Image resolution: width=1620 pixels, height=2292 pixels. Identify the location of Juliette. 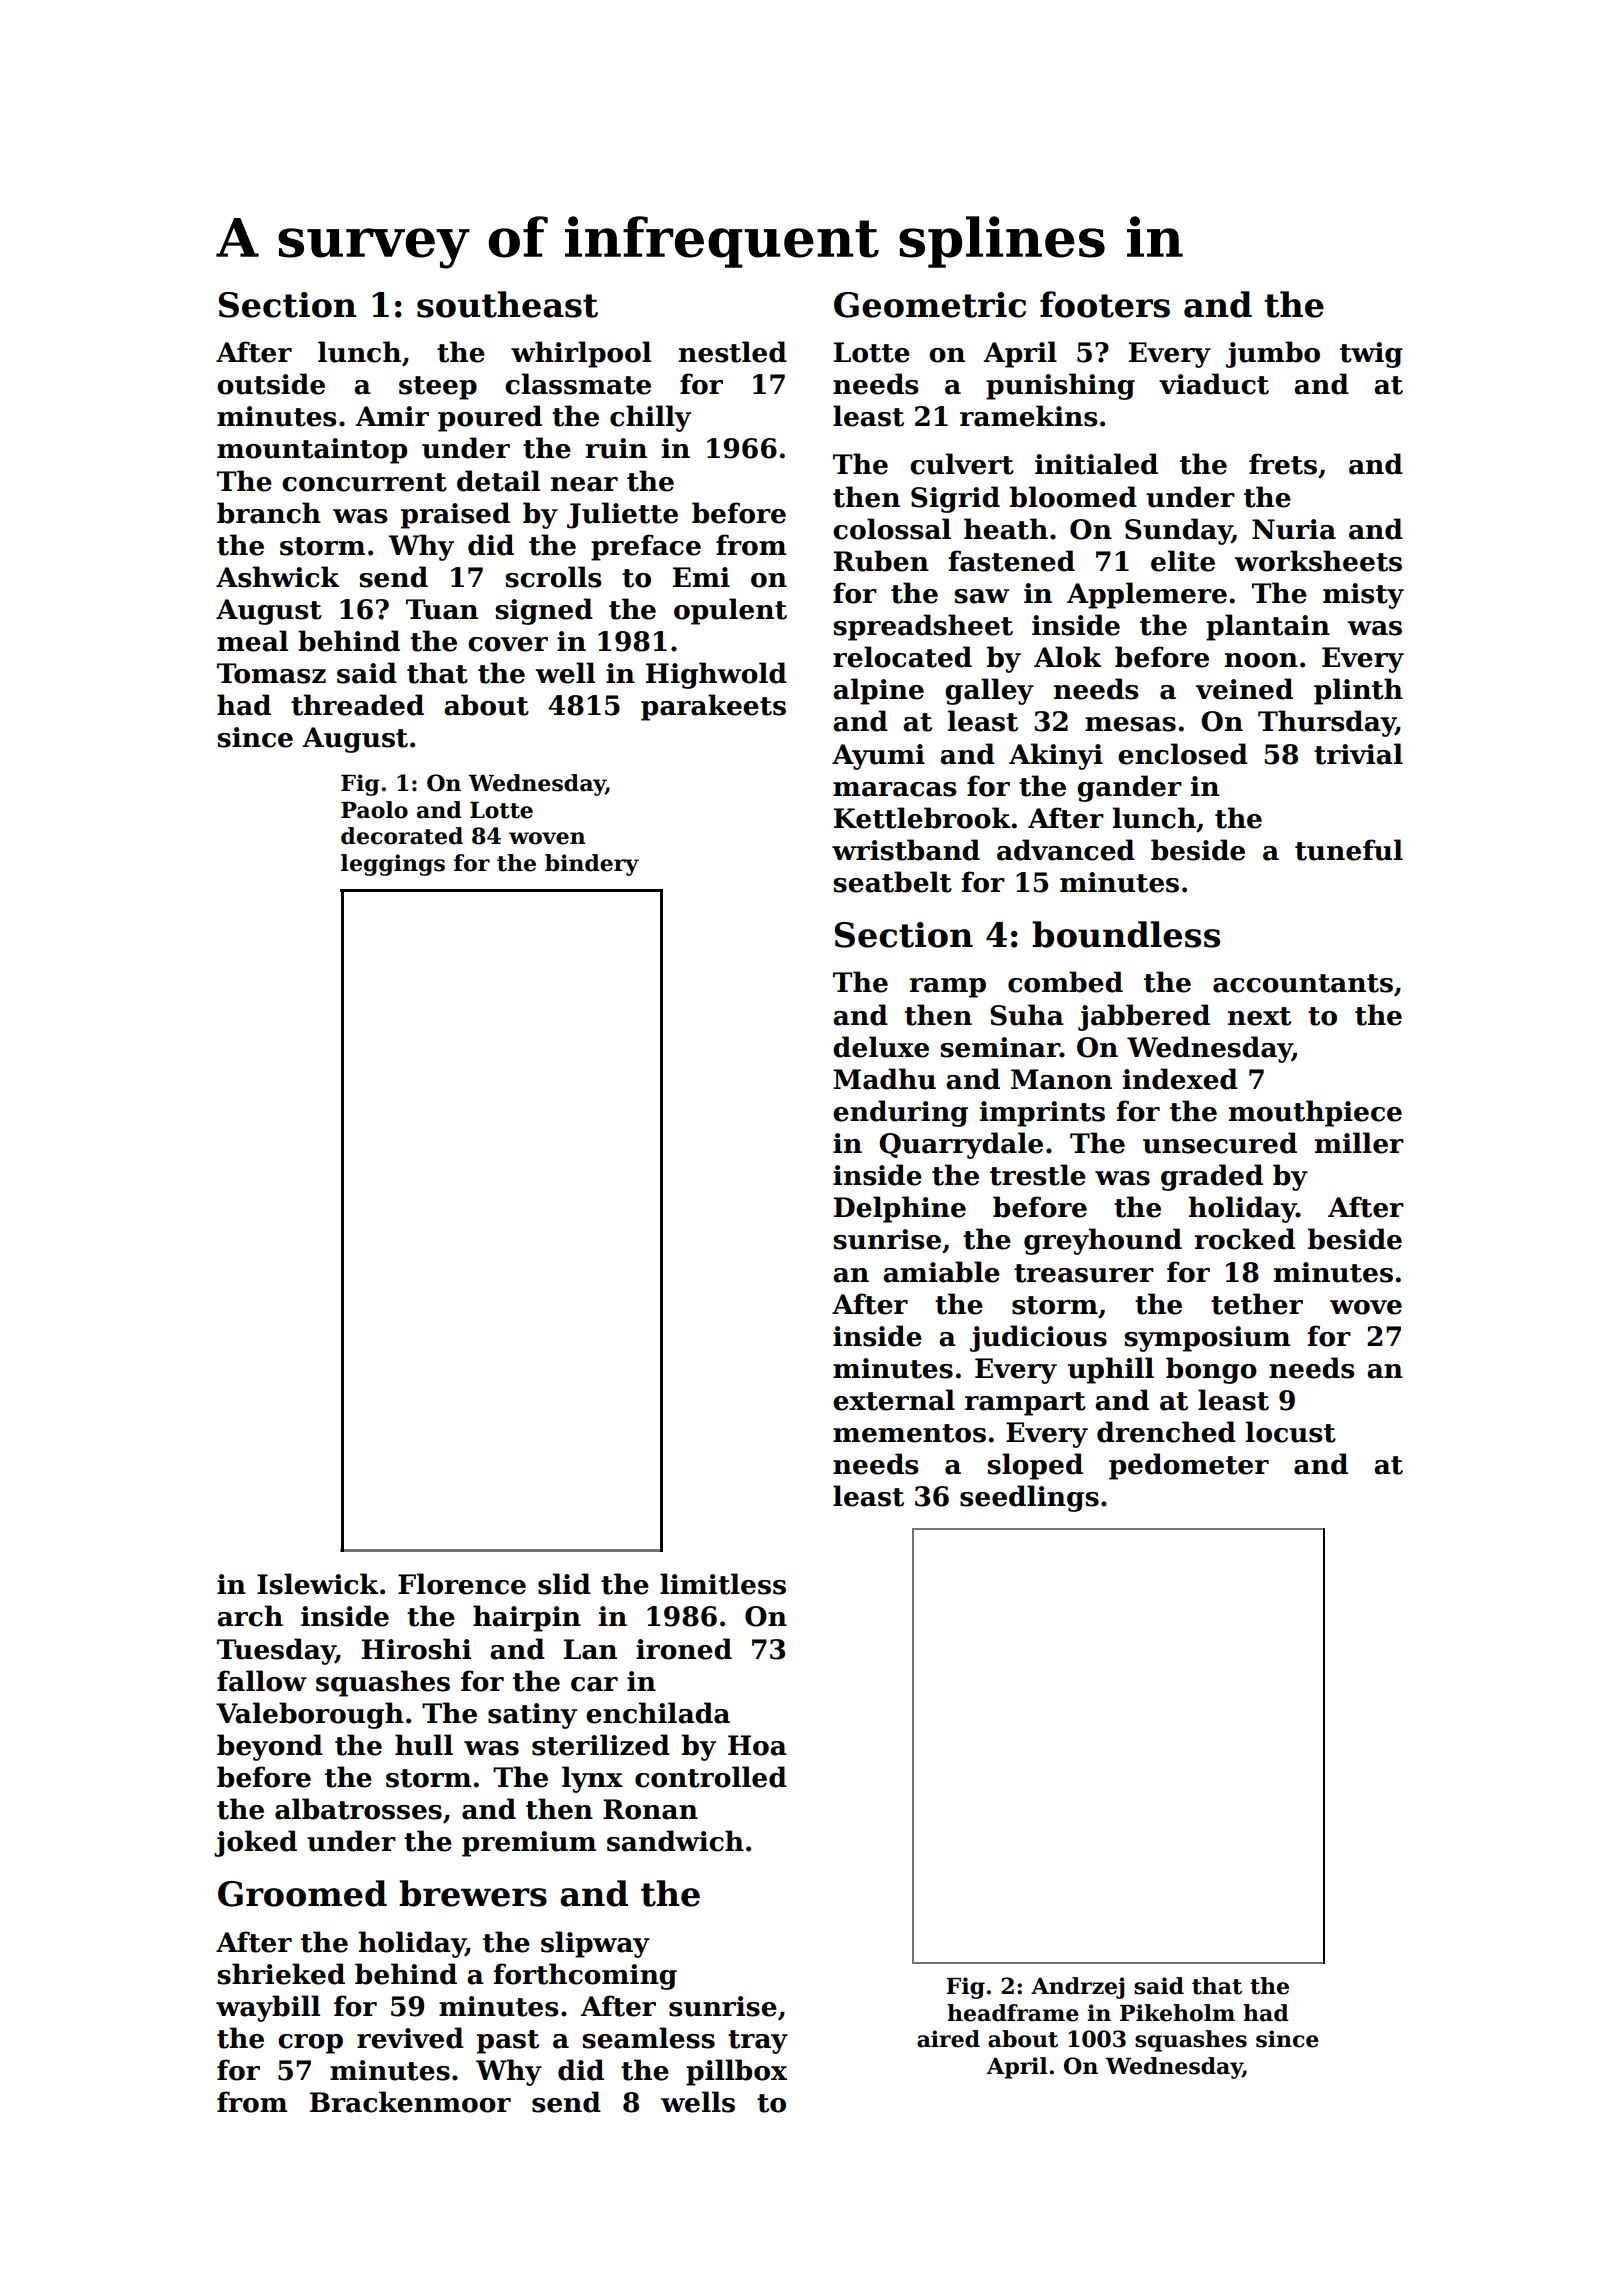
(622, 515).
